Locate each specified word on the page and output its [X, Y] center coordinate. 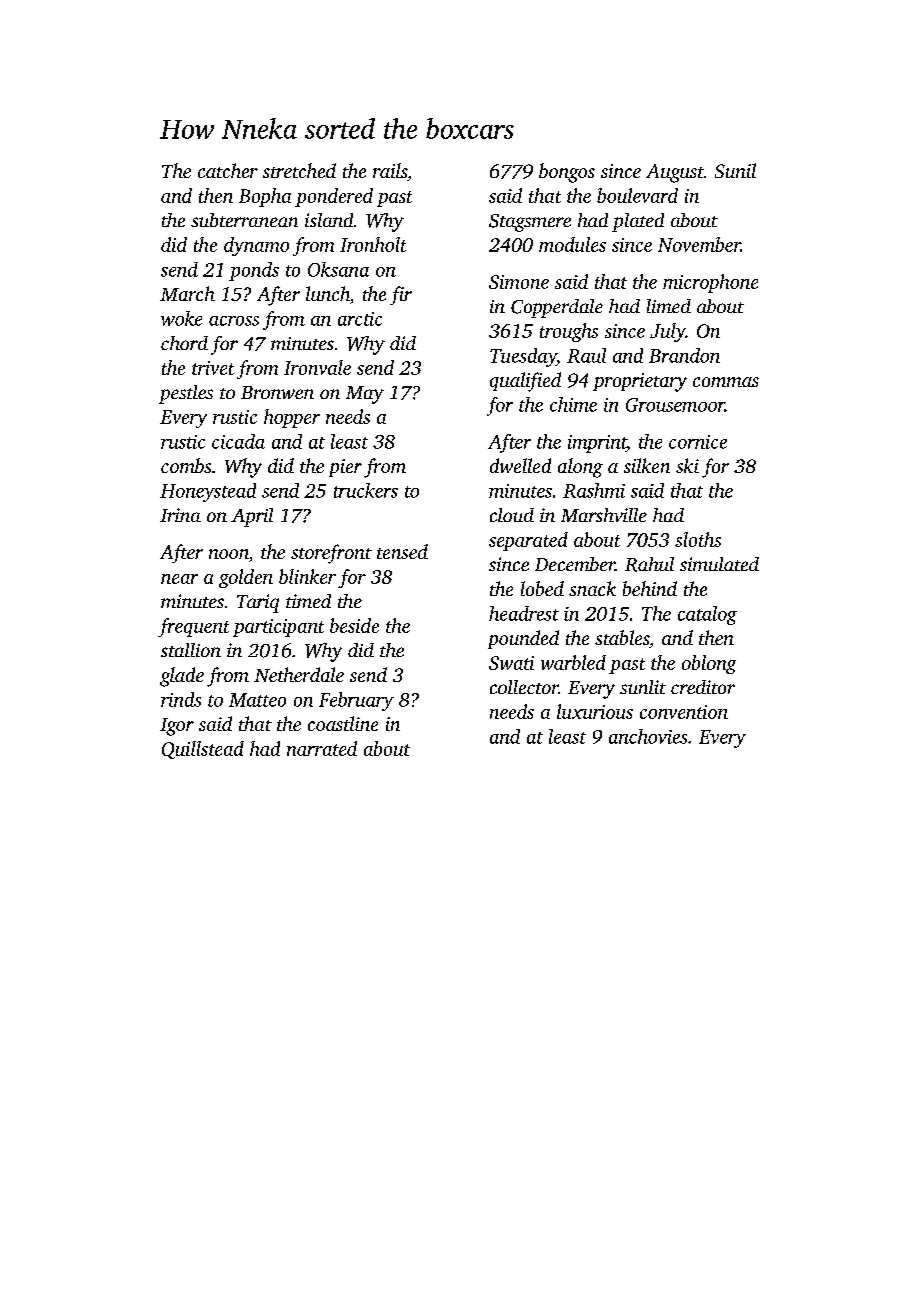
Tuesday [523, 357]
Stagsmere [530, 223]
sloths [698, 539]
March [187, 293]
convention [684, 712]
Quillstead [203, 750]
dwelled [520, 465]
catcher [228, 170]
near [179, 579]
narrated [322, 748]
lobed [542, 588]
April [252, 517]
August [675, 173]
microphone [710, 283]
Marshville [604, 515]
